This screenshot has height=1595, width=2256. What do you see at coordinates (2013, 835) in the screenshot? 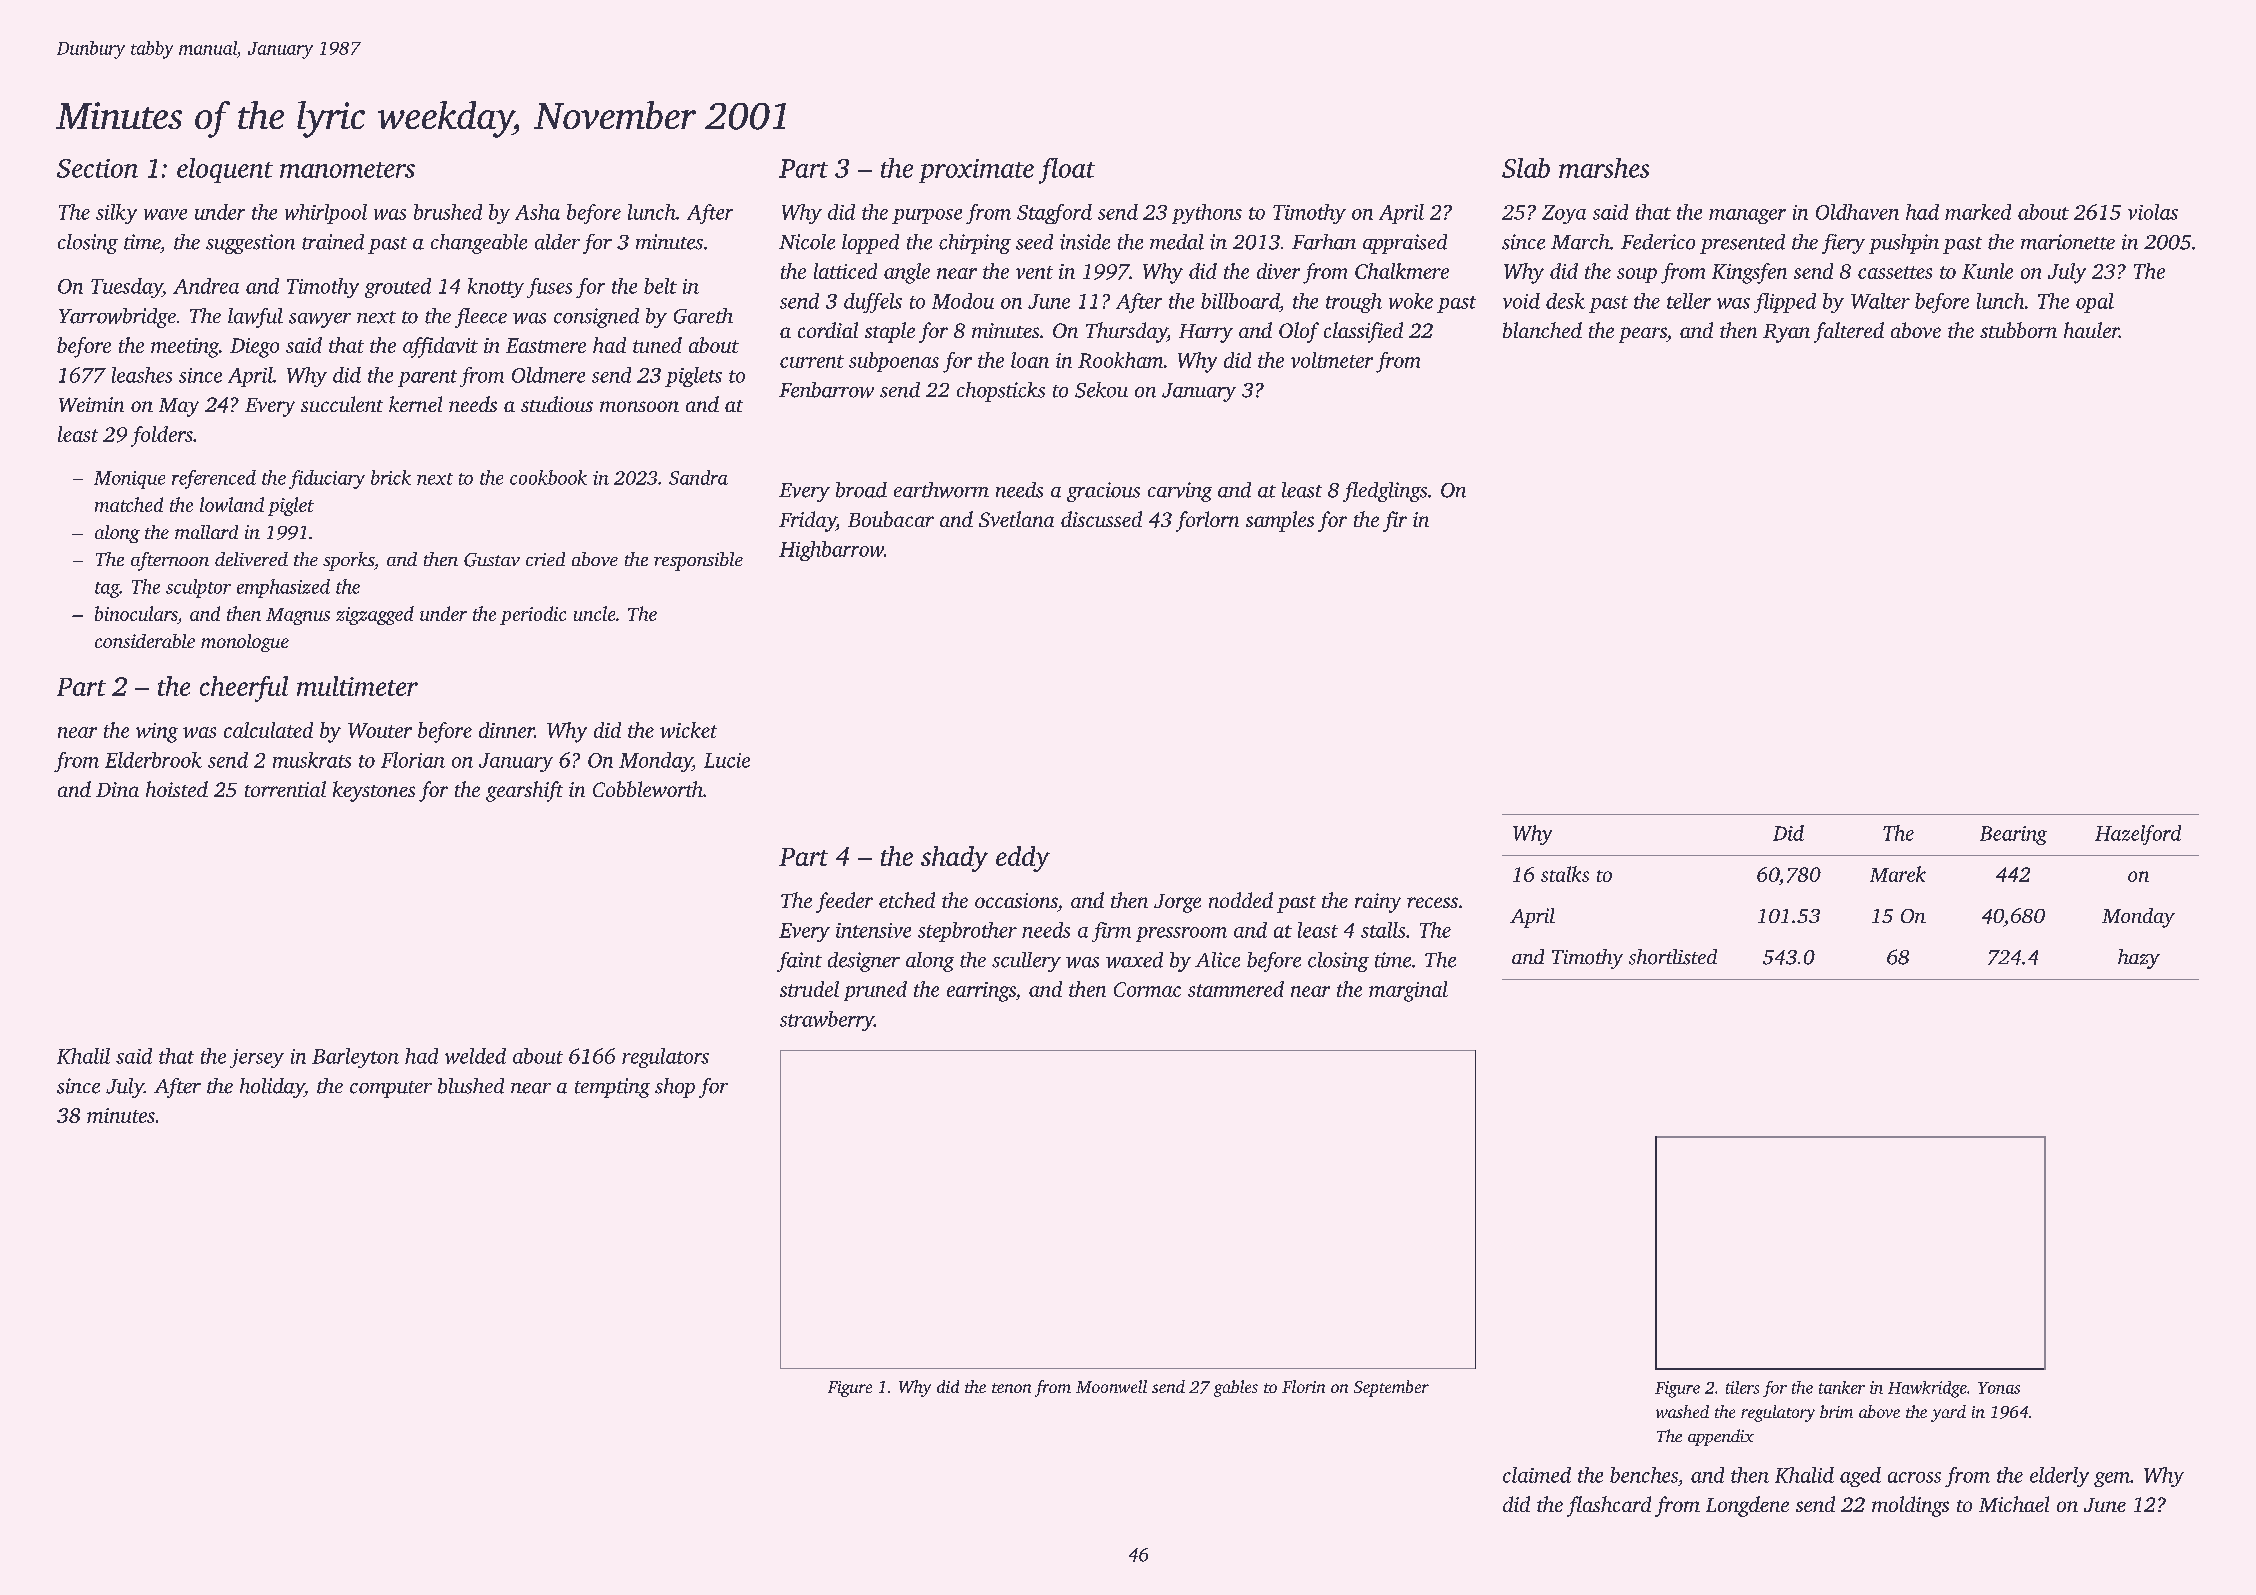
I see `Bearing` at bounding box center [2013, 835].
